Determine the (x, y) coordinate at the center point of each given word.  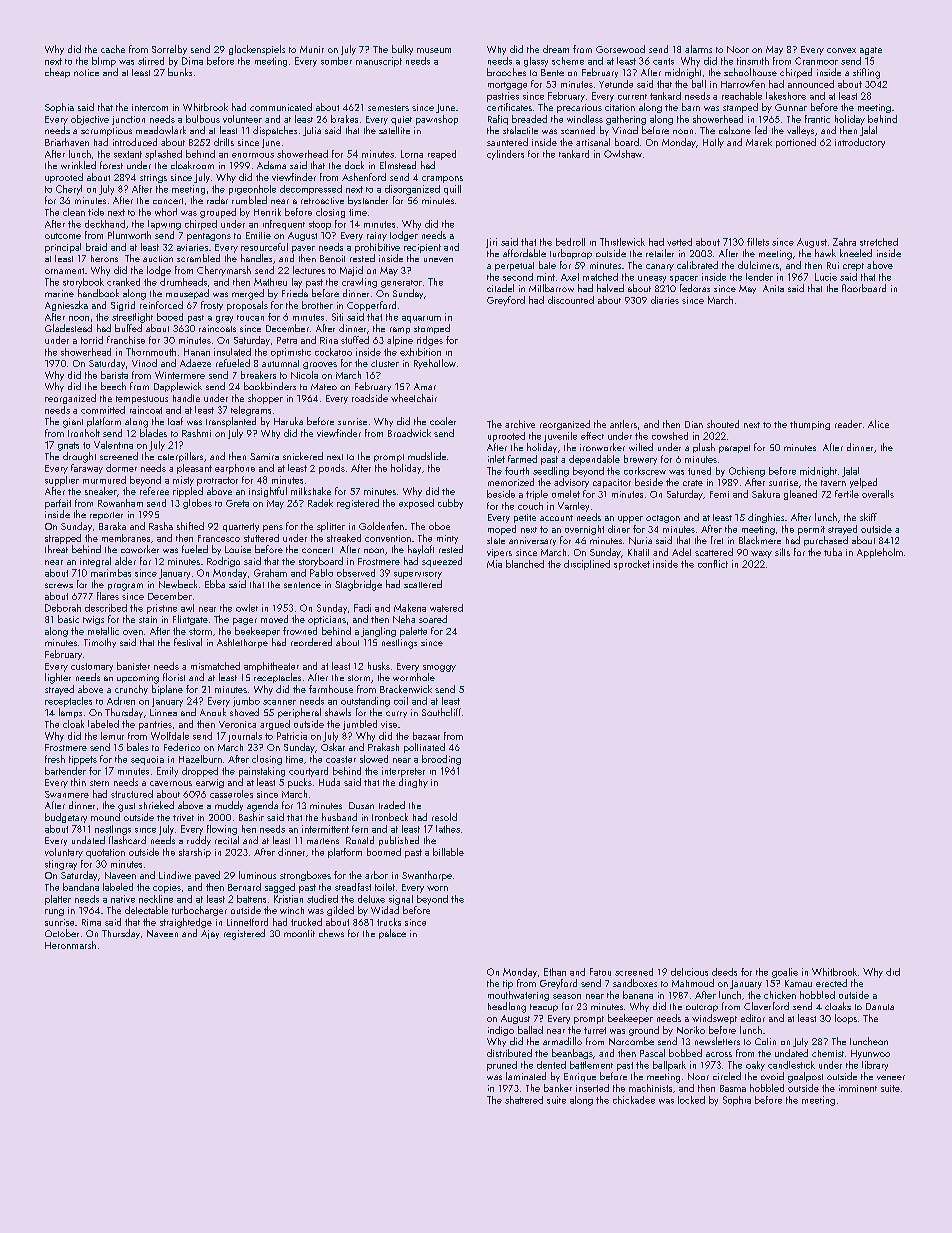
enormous (253, 155)
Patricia (292, 736)
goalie (785, 973)
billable (448, 852)
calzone (735, 130)
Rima (91, 922)
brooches (506, 72)
